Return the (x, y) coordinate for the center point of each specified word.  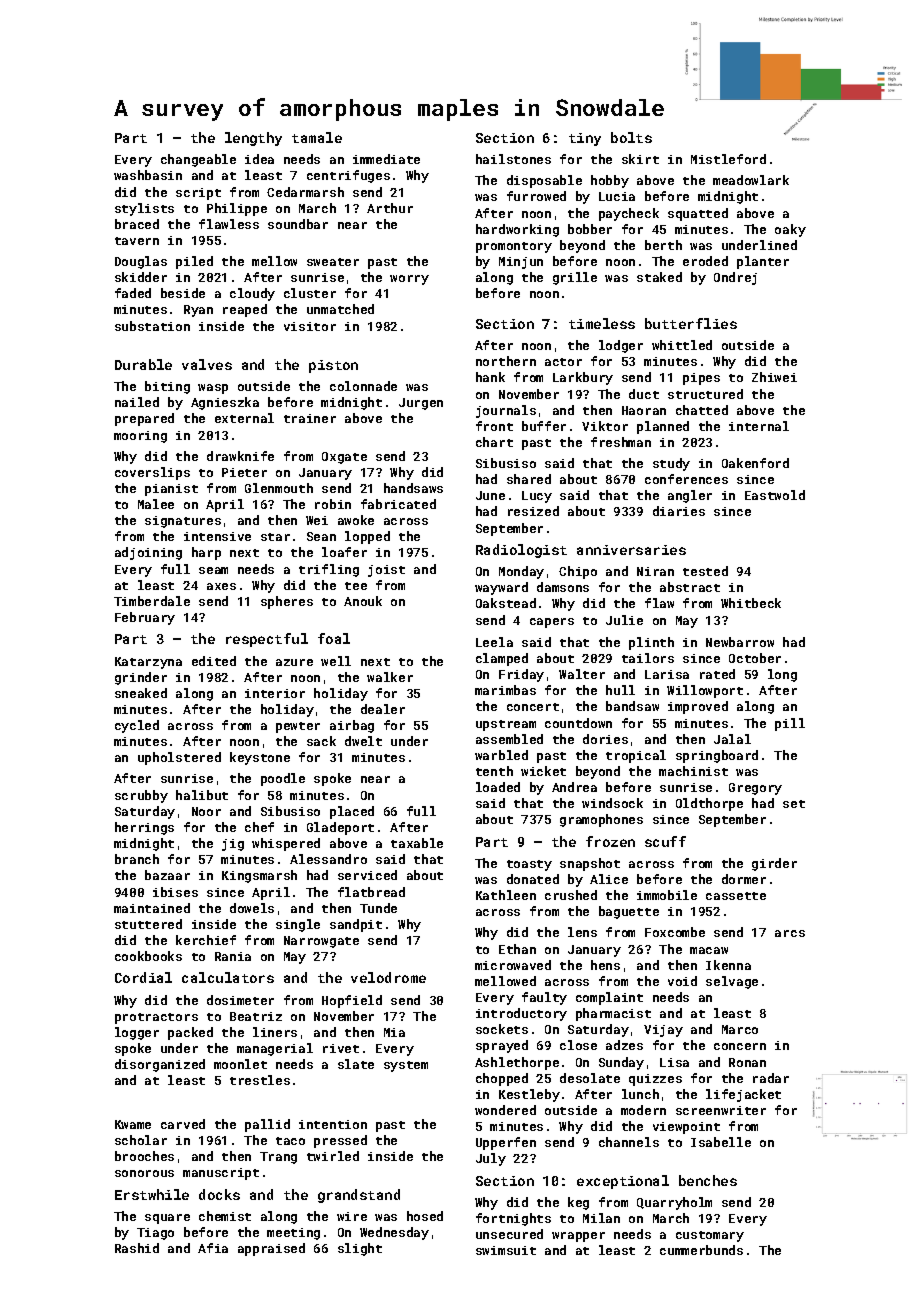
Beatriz (256, 1016)
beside (183, 293)
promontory (514, 247)
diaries (679, 511)
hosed (425, 1216)
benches (708, 1180)
